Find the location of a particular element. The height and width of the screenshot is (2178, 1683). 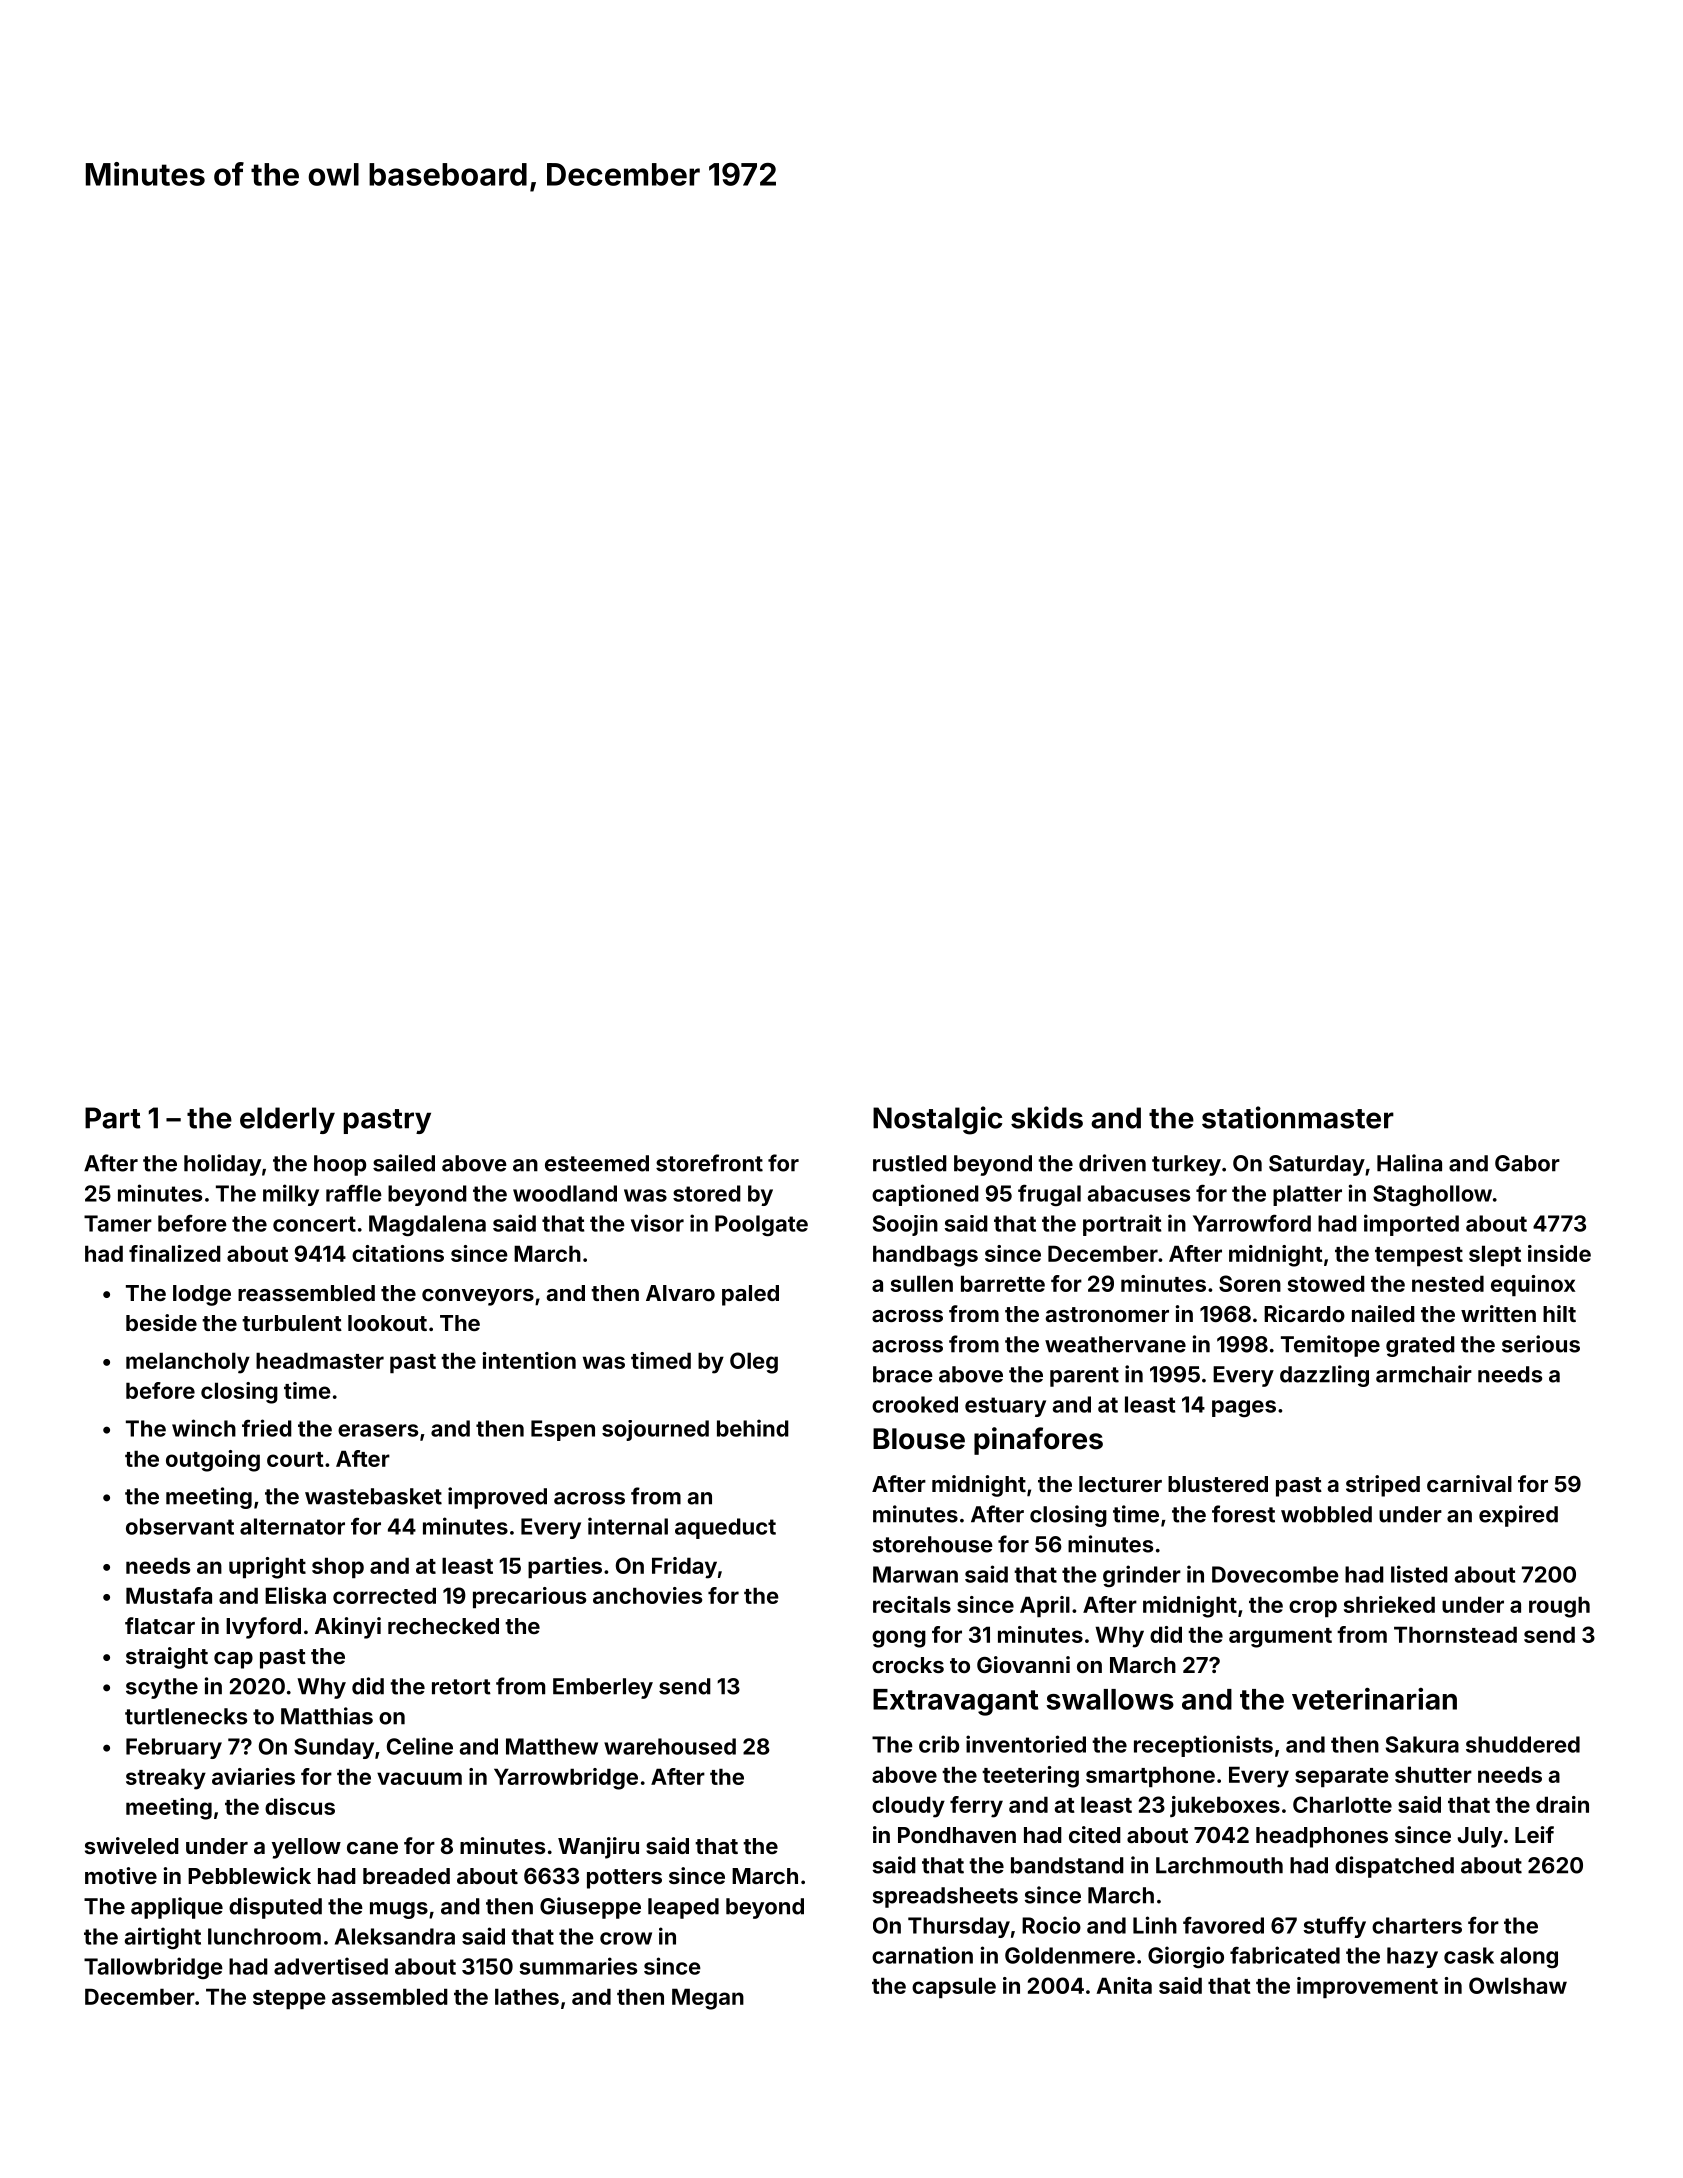

lathes is located at coordinates (527, 1996).
